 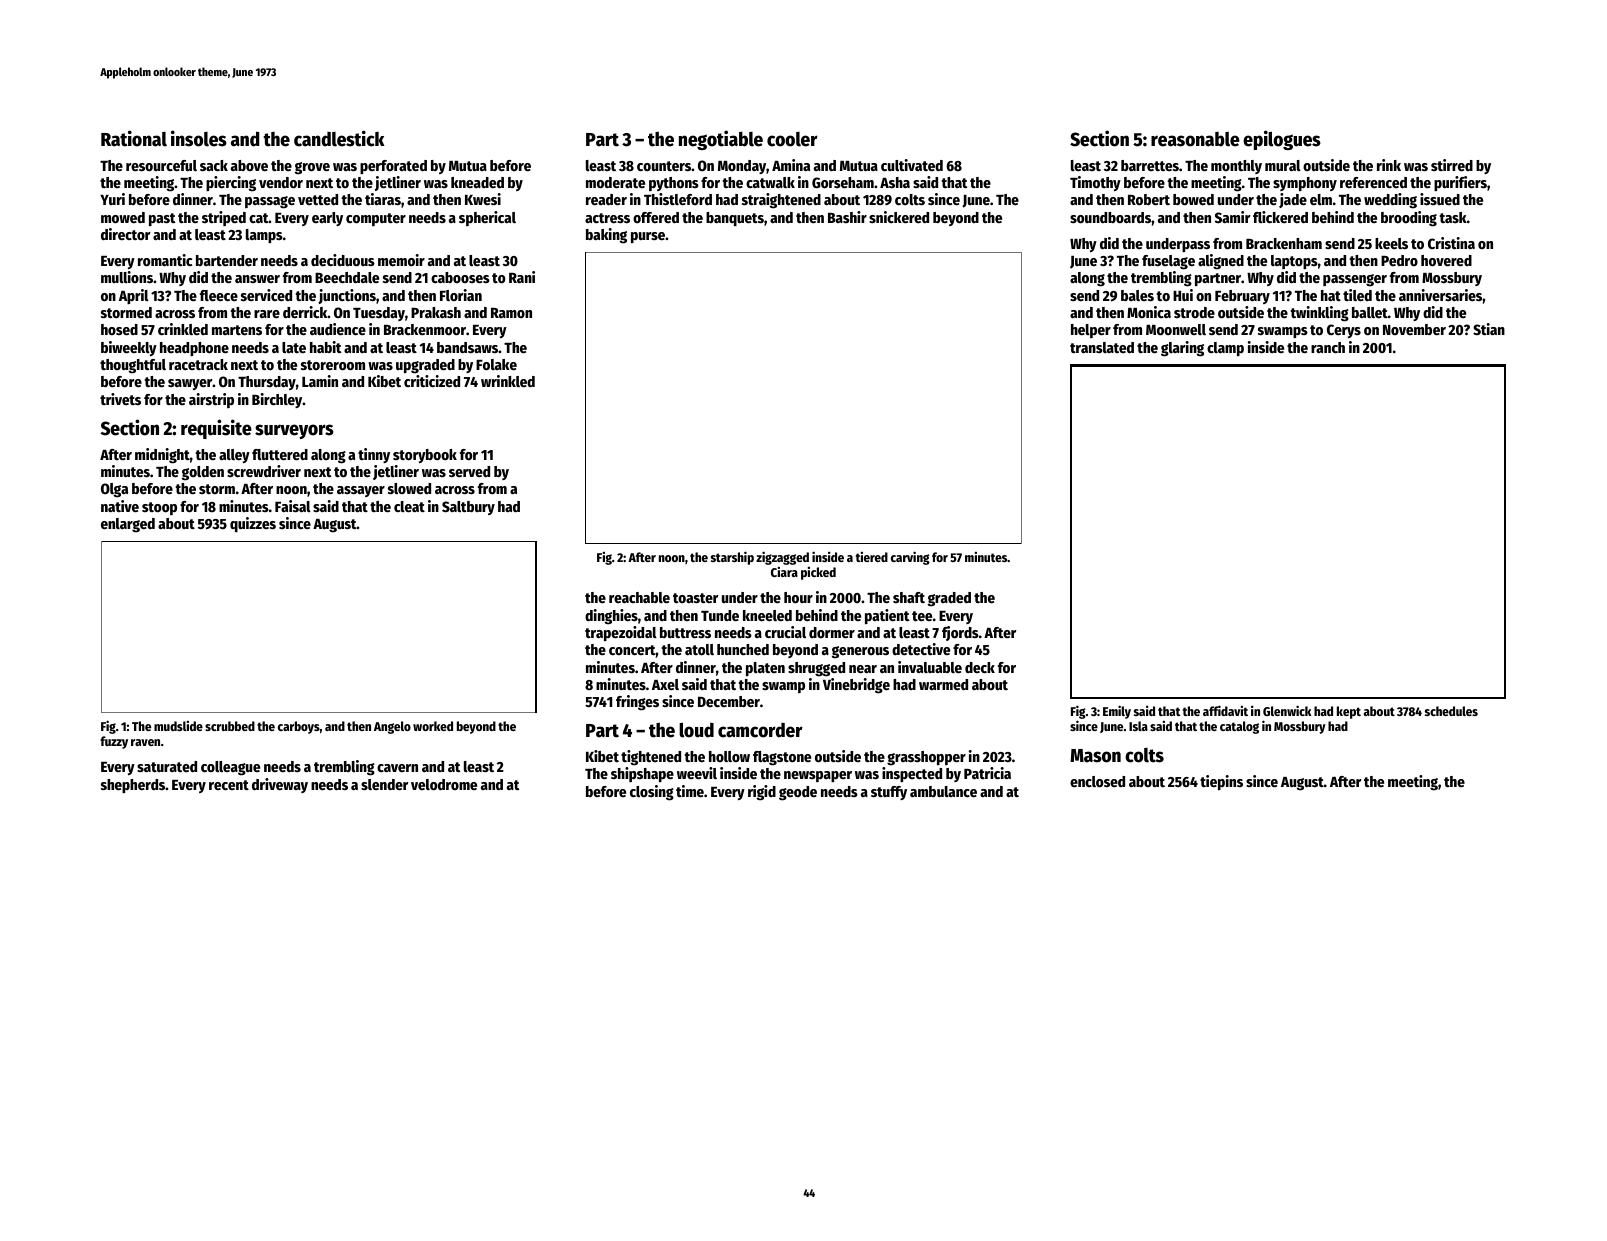 What do you see at coordinates (760, 730) in the document?
I see `camcorder` at bounding box center [760, 730].
